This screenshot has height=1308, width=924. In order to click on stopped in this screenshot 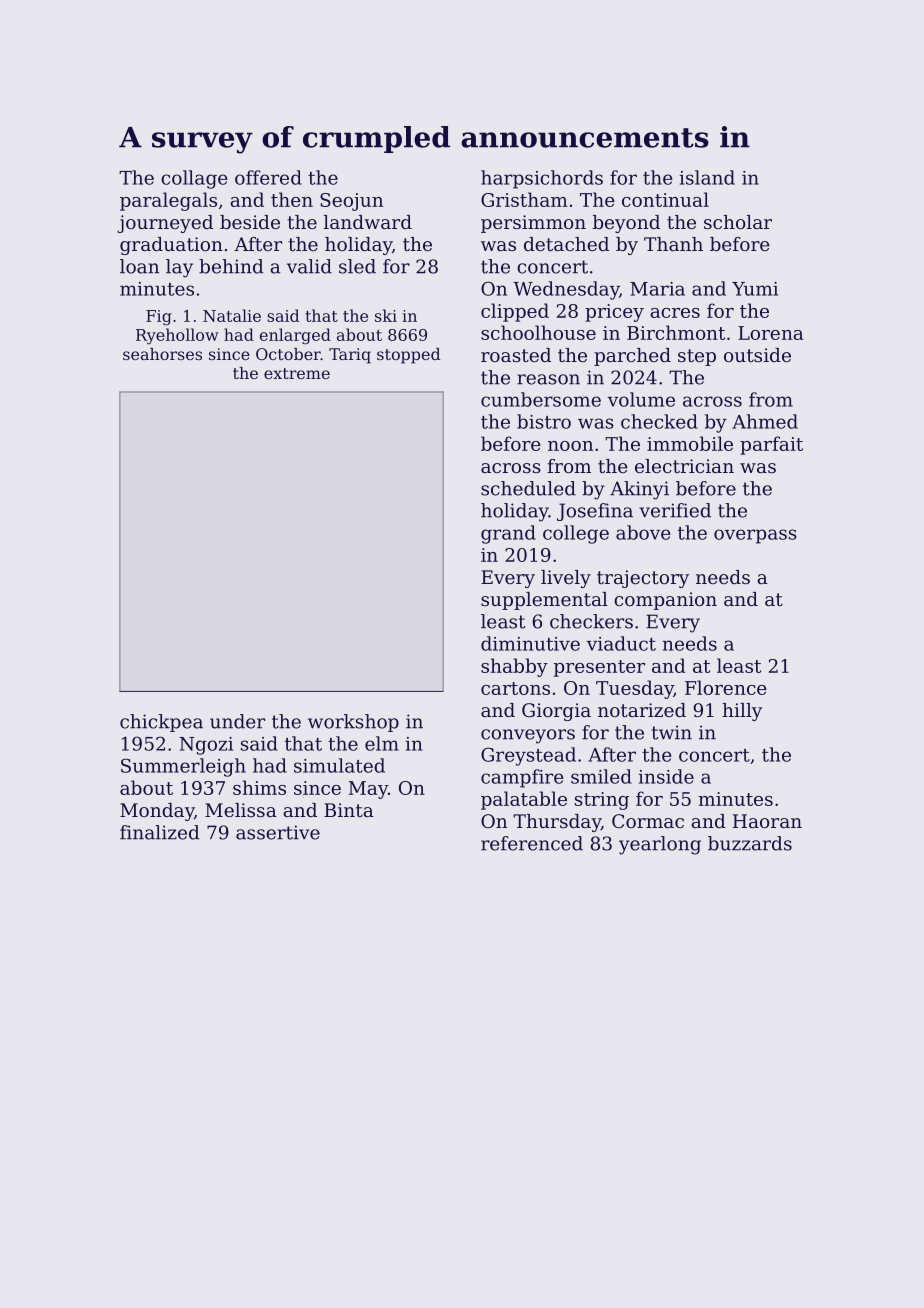, I will do `click(408, 356)`.
